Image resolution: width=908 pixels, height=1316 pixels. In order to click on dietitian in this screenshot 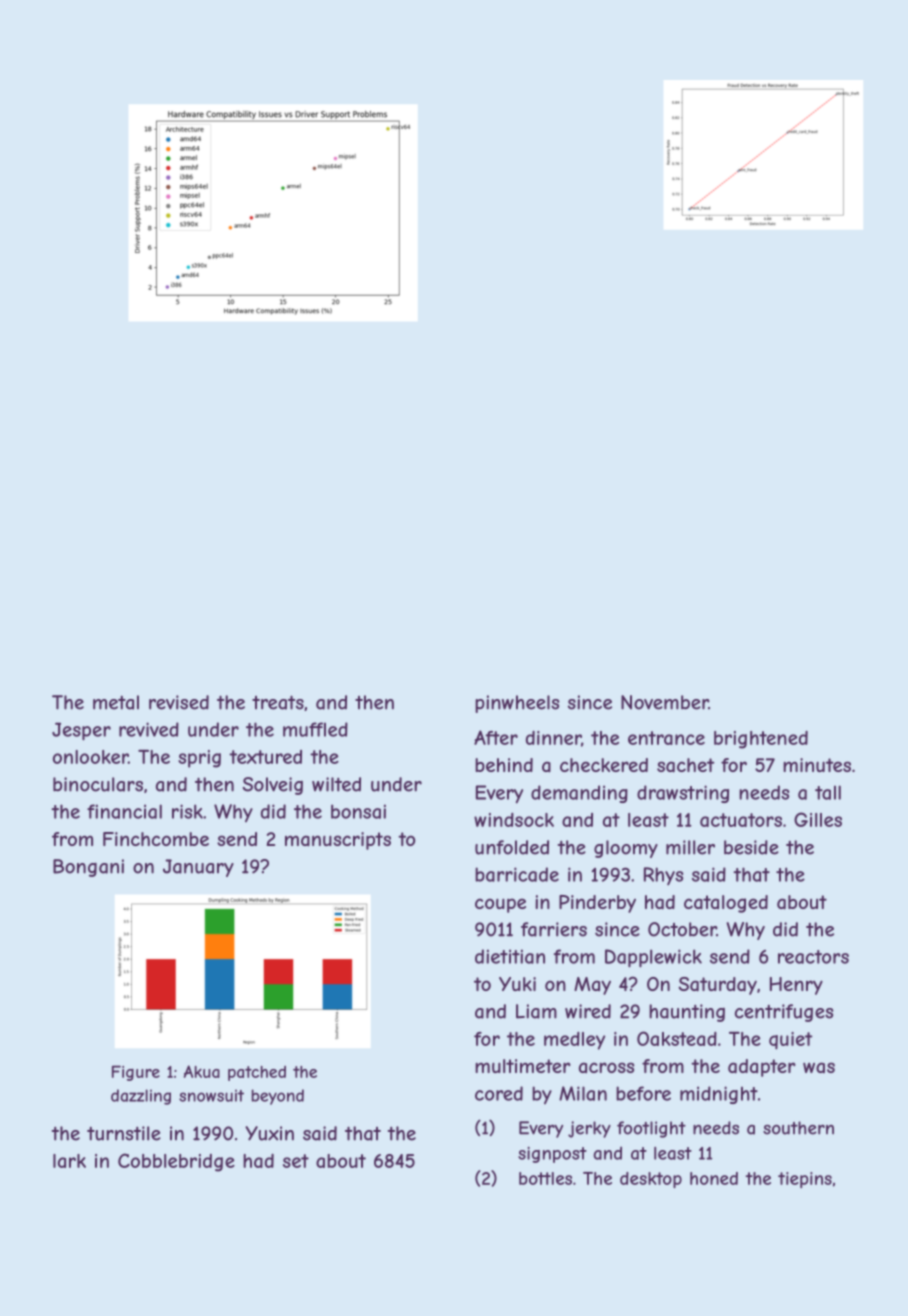, I will do `click(510, 956)`.
